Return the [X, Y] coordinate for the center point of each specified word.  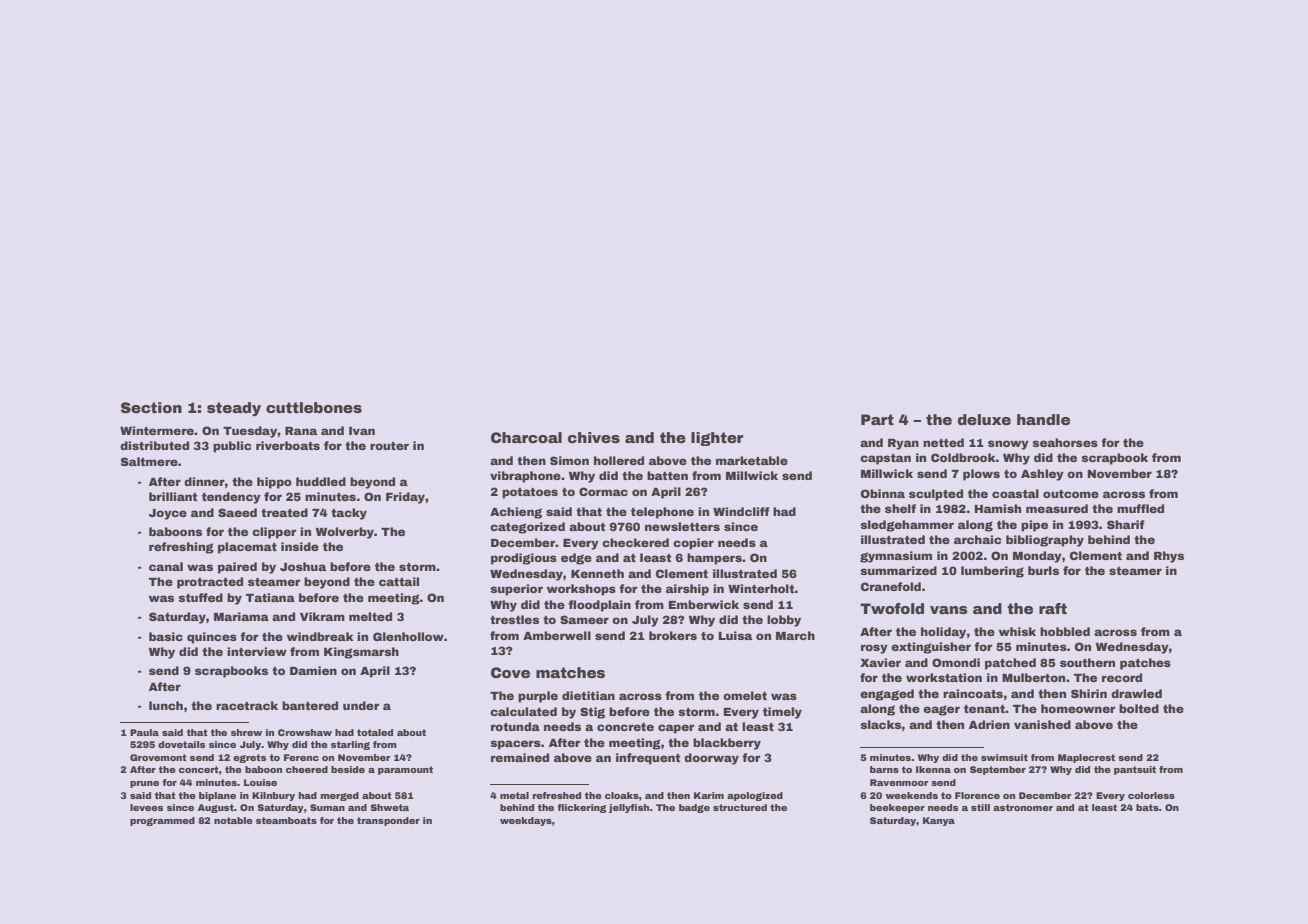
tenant [984, 709]
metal [514, 795]
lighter [717, 439]
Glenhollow [408, 636]
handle [1043, 419]
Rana [301, 431]
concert [199, 769]
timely [782, 713]
